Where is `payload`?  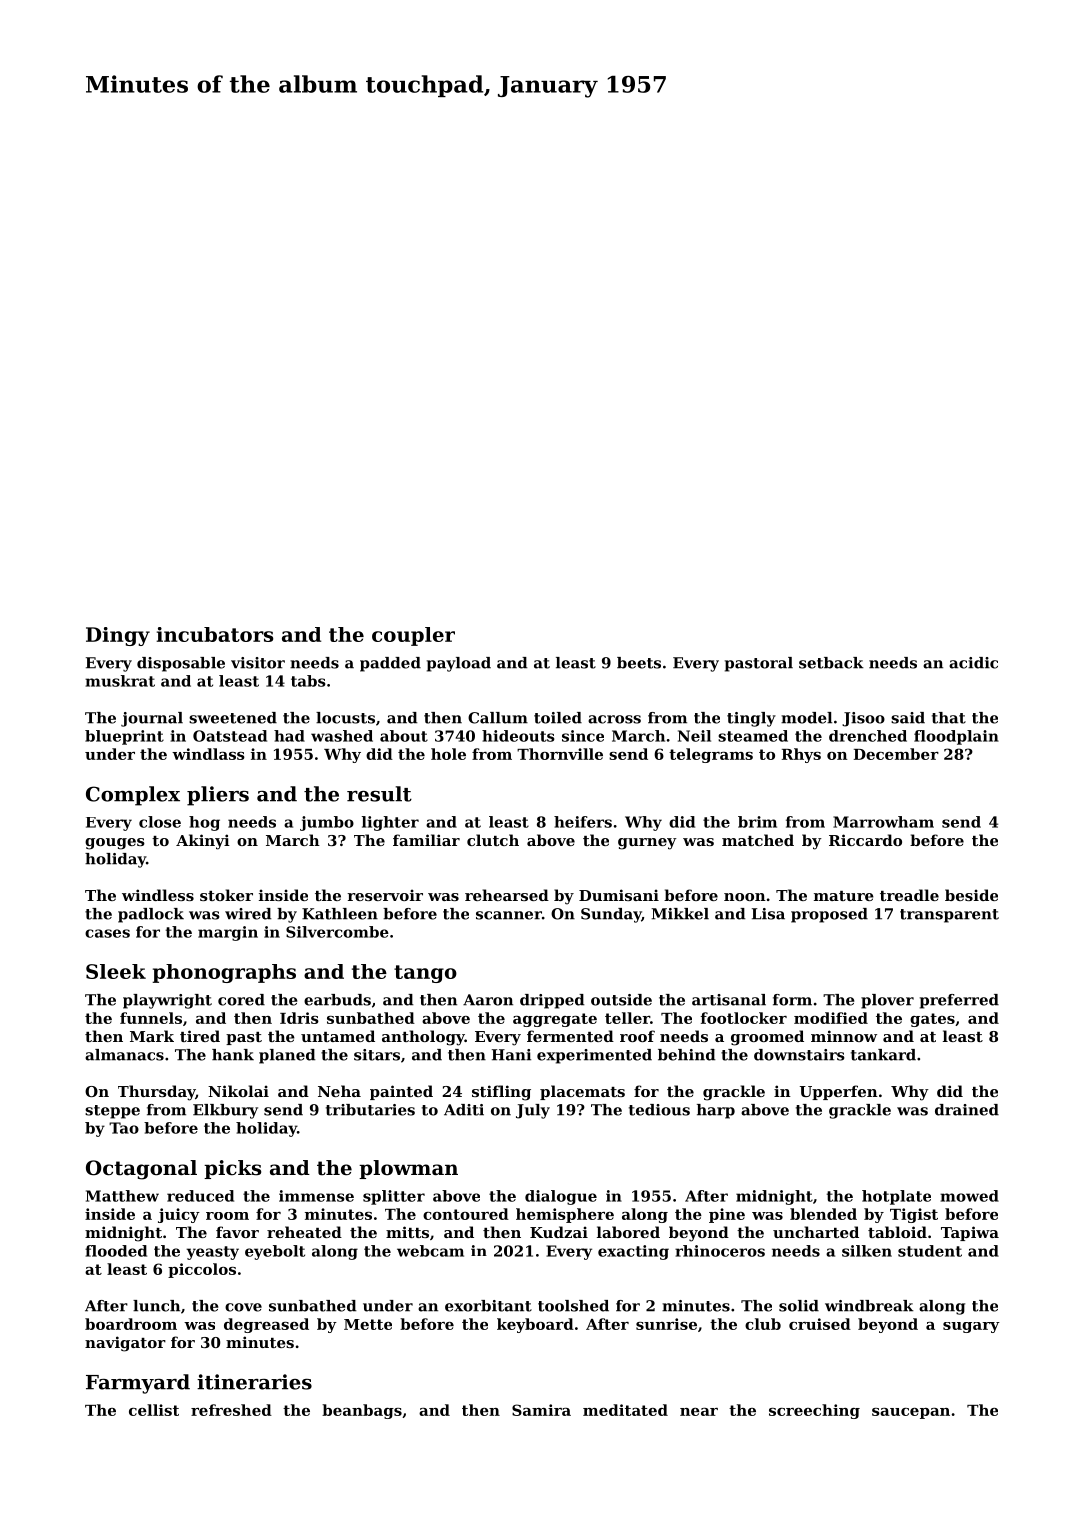
payload is located at coordinates (459, 664).
